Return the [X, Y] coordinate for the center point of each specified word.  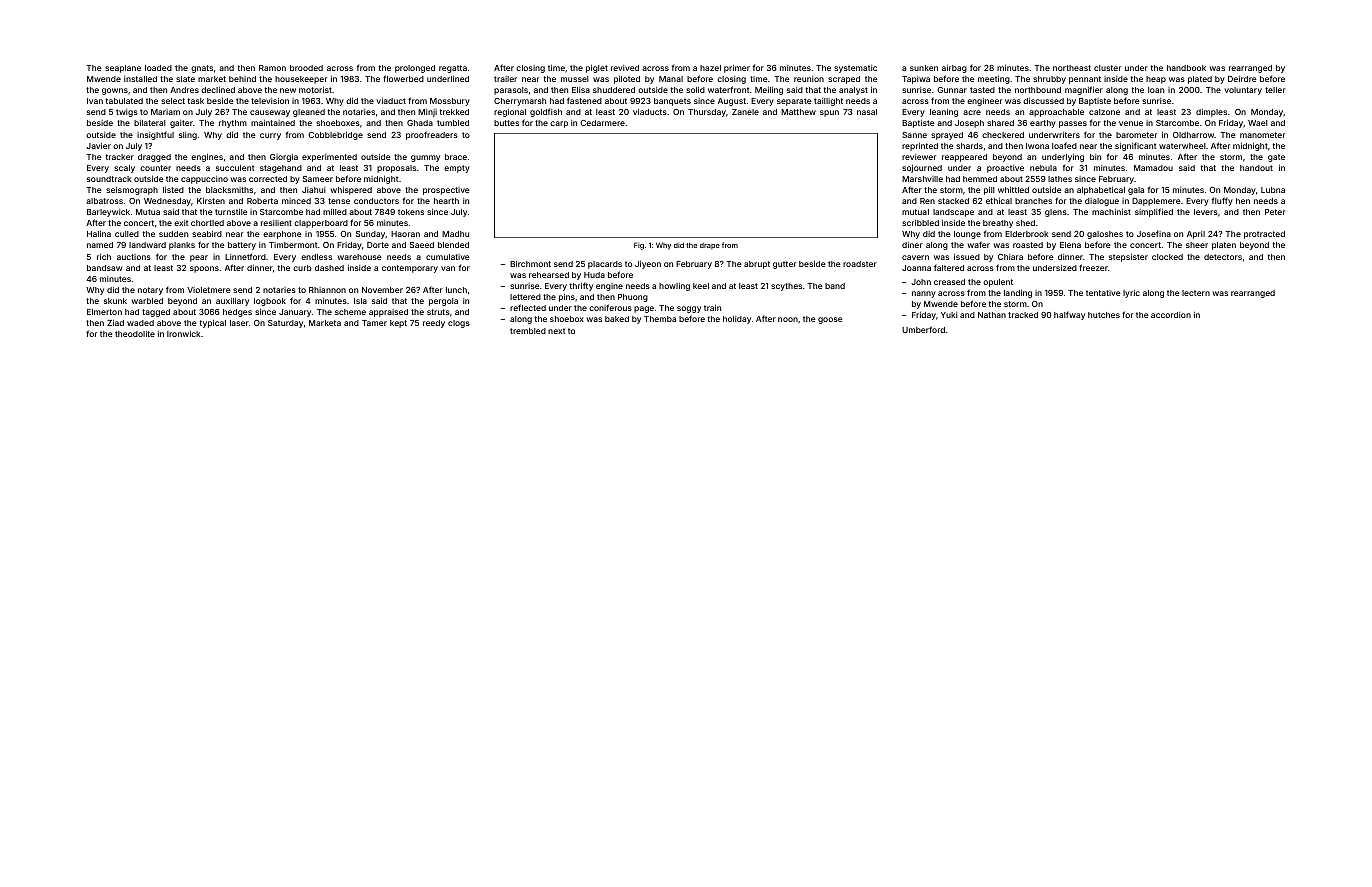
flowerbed [403, 78]
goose [830, 320]
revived [625, 68]
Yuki [949, 315]
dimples [1211, 113]
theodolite [135, 334]
